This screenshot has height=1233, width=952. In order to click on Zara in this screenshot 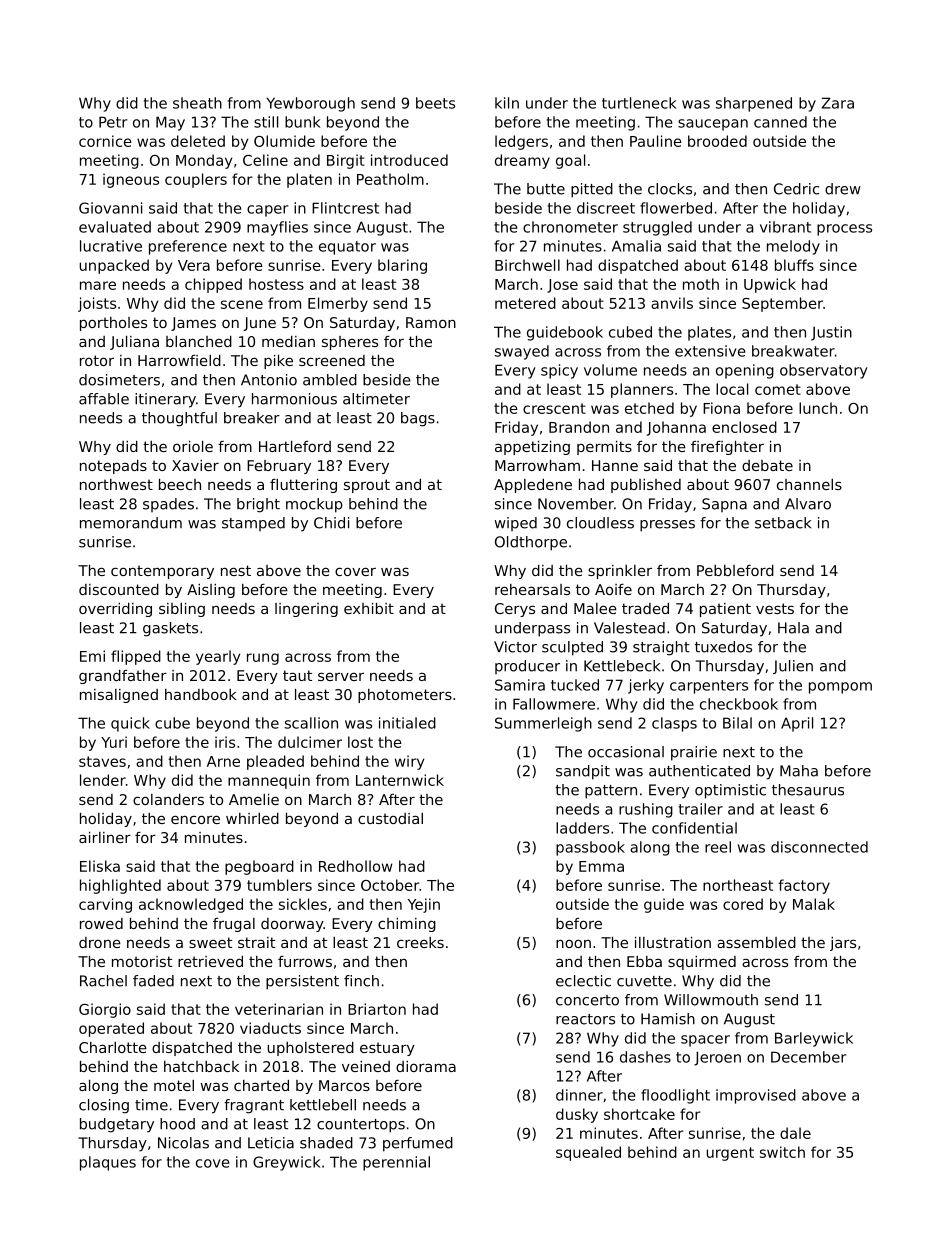, I will do `click(837, 103)`.
